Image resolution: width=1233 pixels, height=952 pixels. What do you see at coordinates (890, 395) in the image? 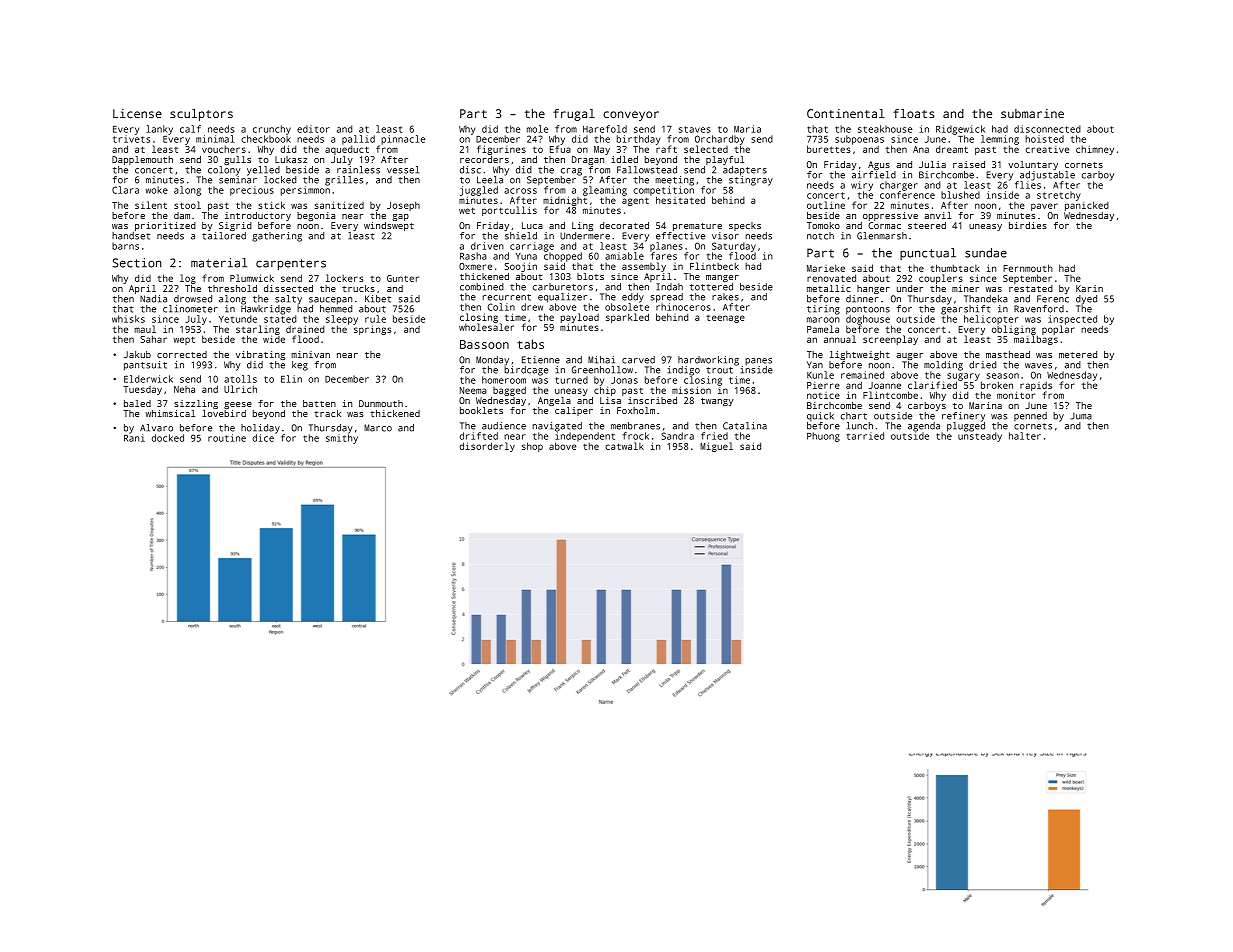
I see `Flintcombe` at bounding box center [890, 395].
